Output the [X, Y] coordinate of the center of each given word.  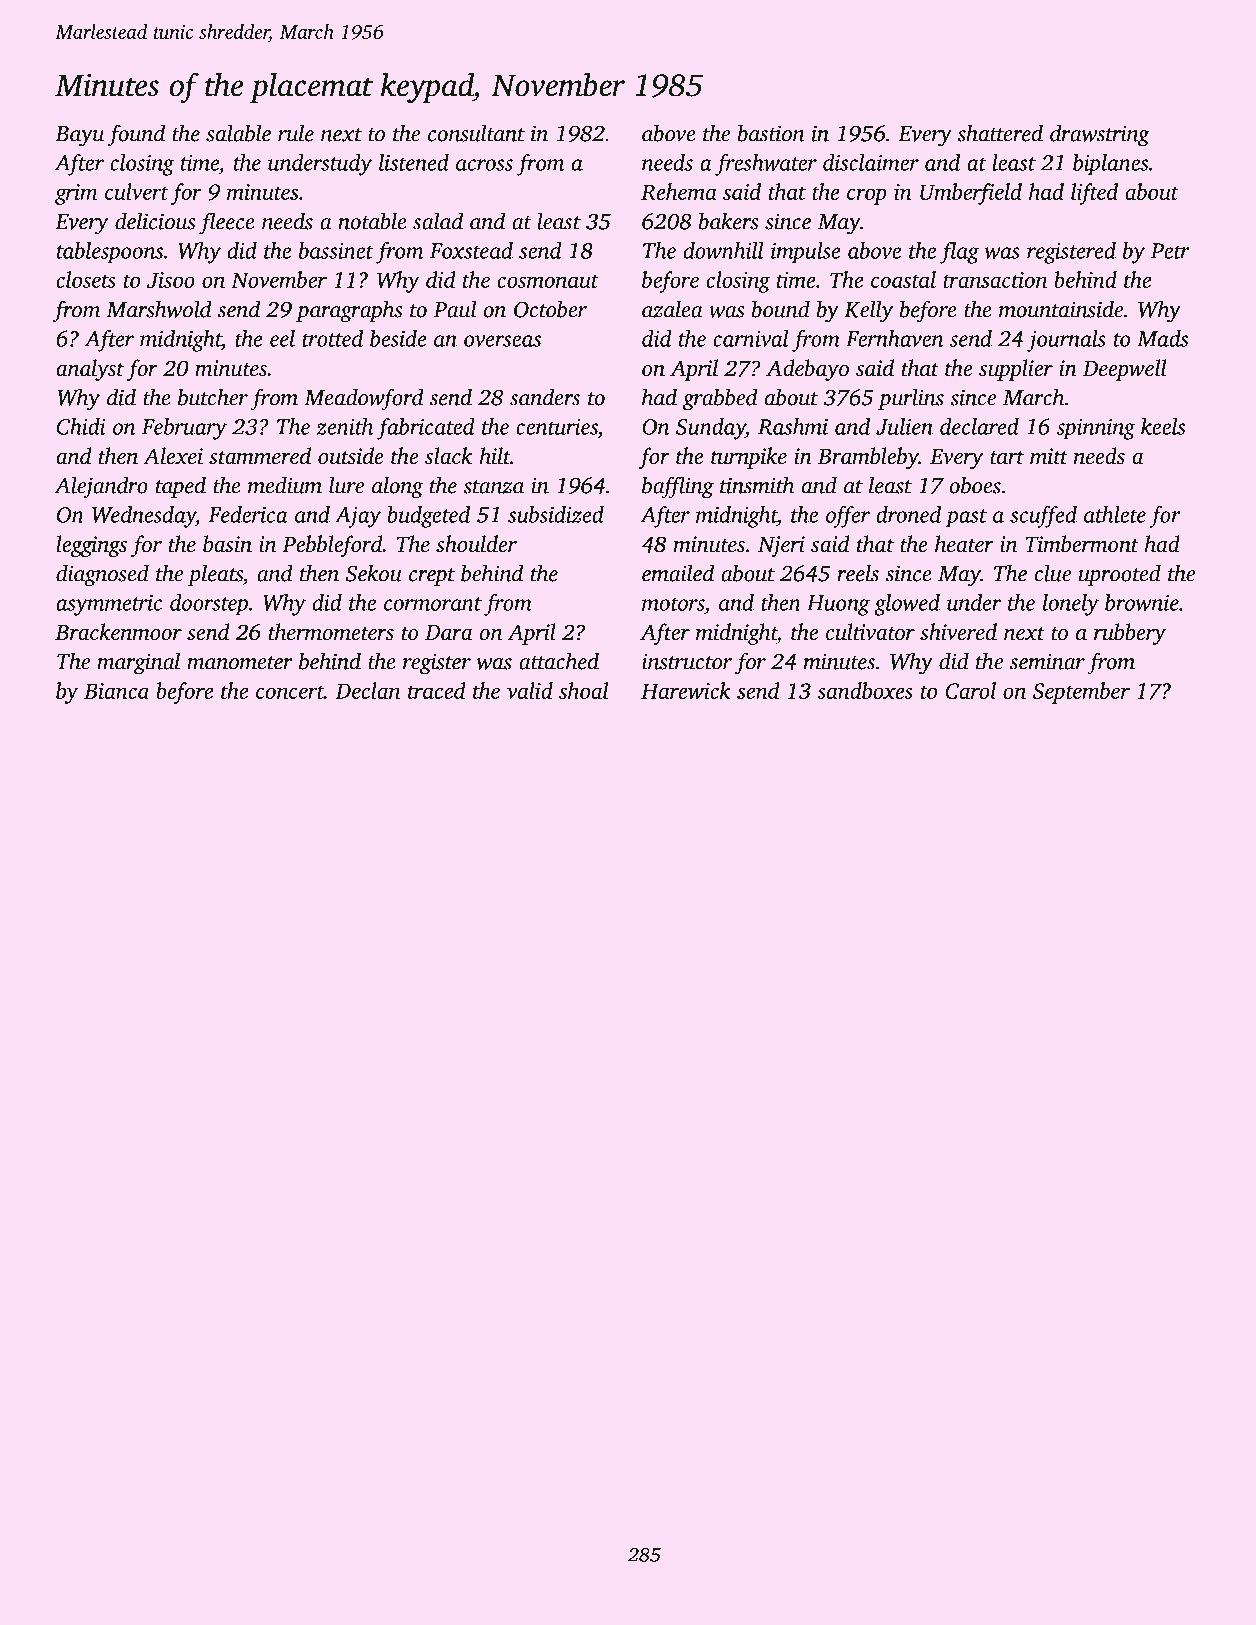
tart [1007, 457]
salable [238, 133]
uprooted [1120, 575]
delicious [155, 221]
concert [290, 692]
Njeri [781, 546]
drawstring [1099, 135]
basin [227, 544]
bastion [771, 133]
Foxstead [471, 250]
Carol [970, 690]
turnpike [749, 458]
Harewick [686, 690]
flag [959, 253]
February [184, 429]
